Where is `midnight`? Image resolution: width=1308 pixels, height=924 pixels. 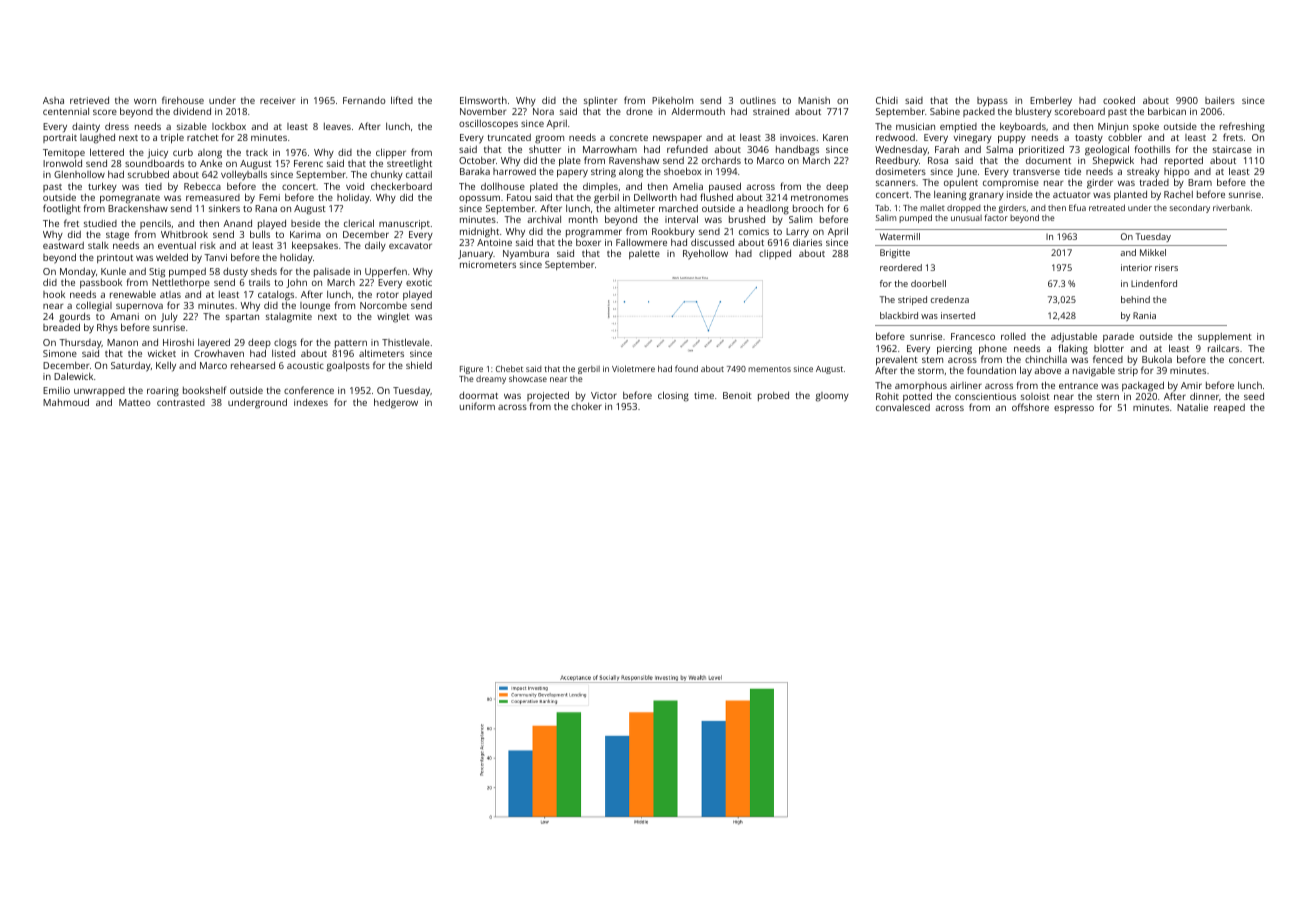 midnight is located at coordinates (479, 233).
